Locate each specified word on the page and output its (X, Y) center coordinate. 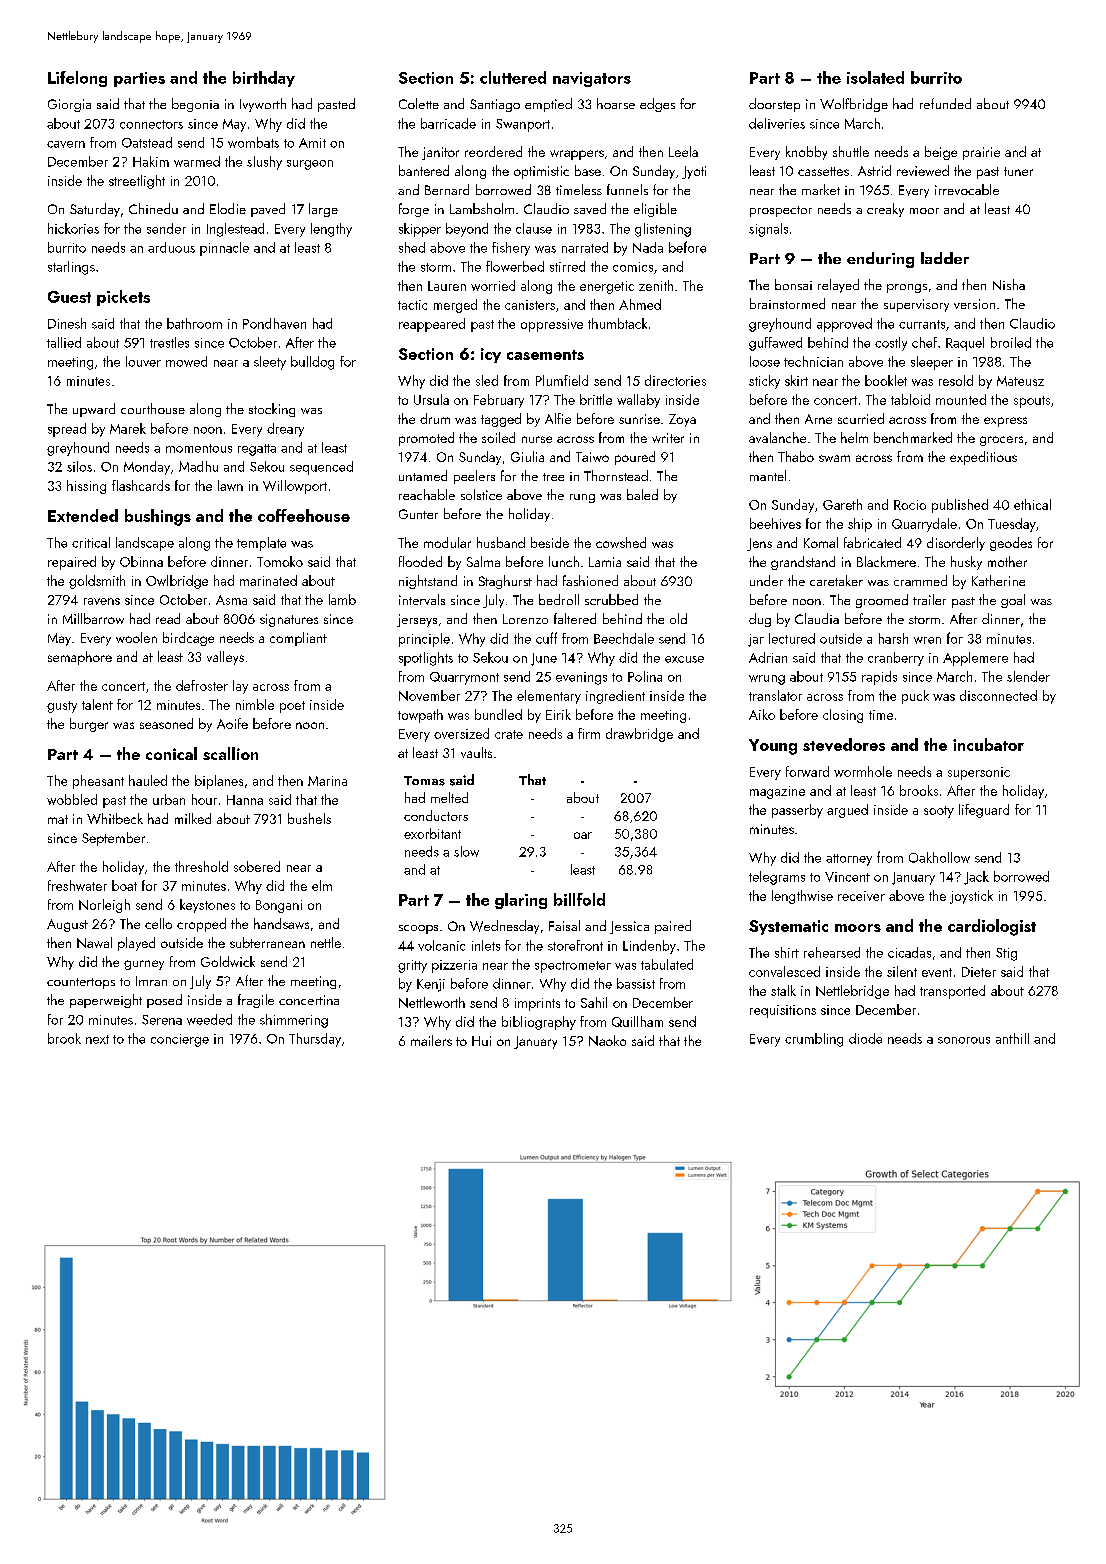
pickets (123, 298)
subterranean (267, 942)
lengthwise (802, 897)
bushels (309, 818)
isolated (875, 77)
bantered (424, 170)
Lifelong (77, 79)
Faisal (564, 925)
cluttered (513, 77)
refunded (945, 103)
